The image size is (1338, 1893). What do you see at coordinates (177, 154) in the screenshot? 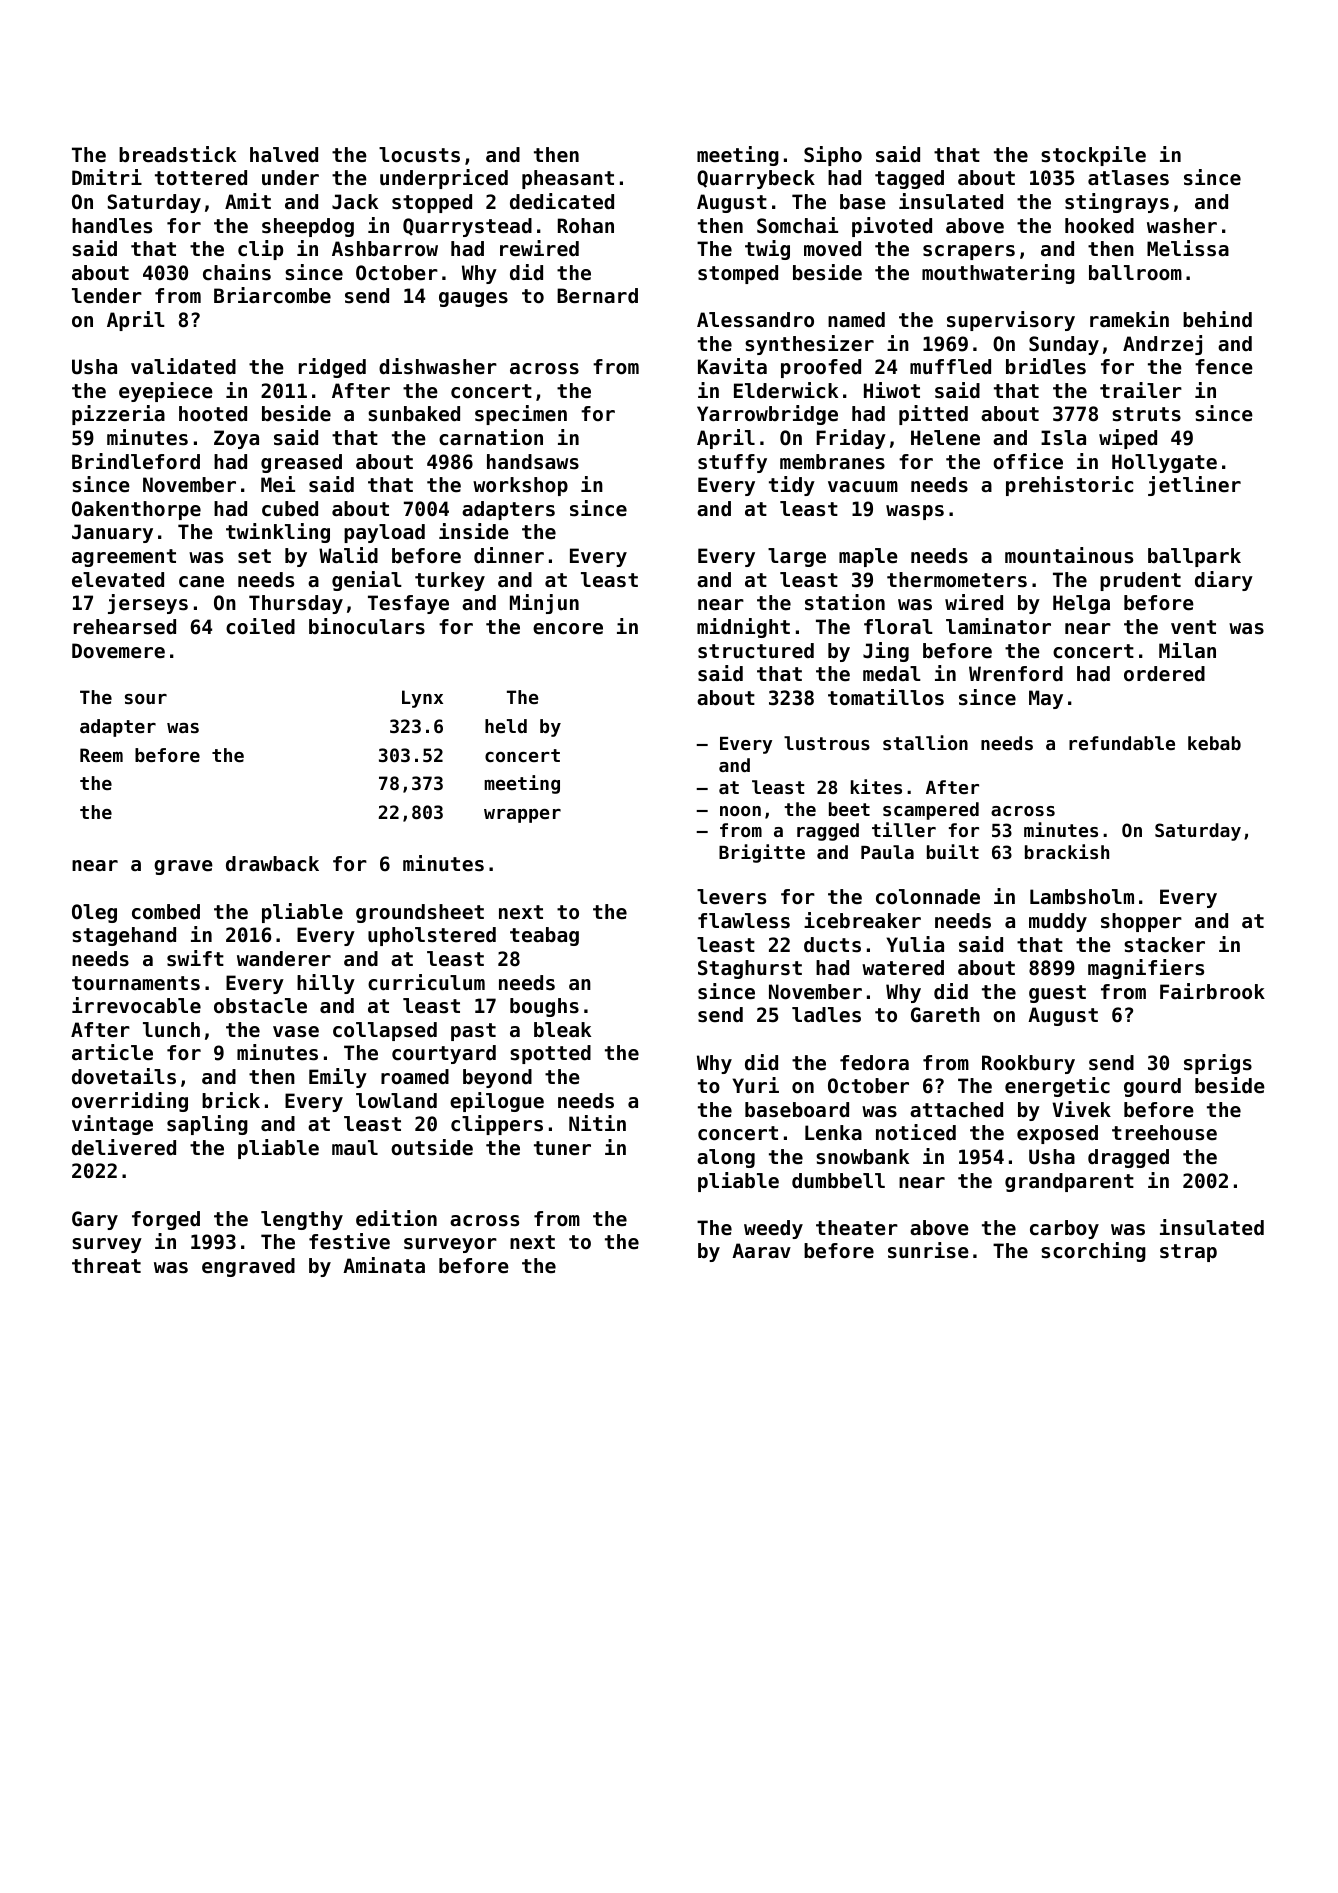
I see `breadstick` at bounding box center [177, 154].
